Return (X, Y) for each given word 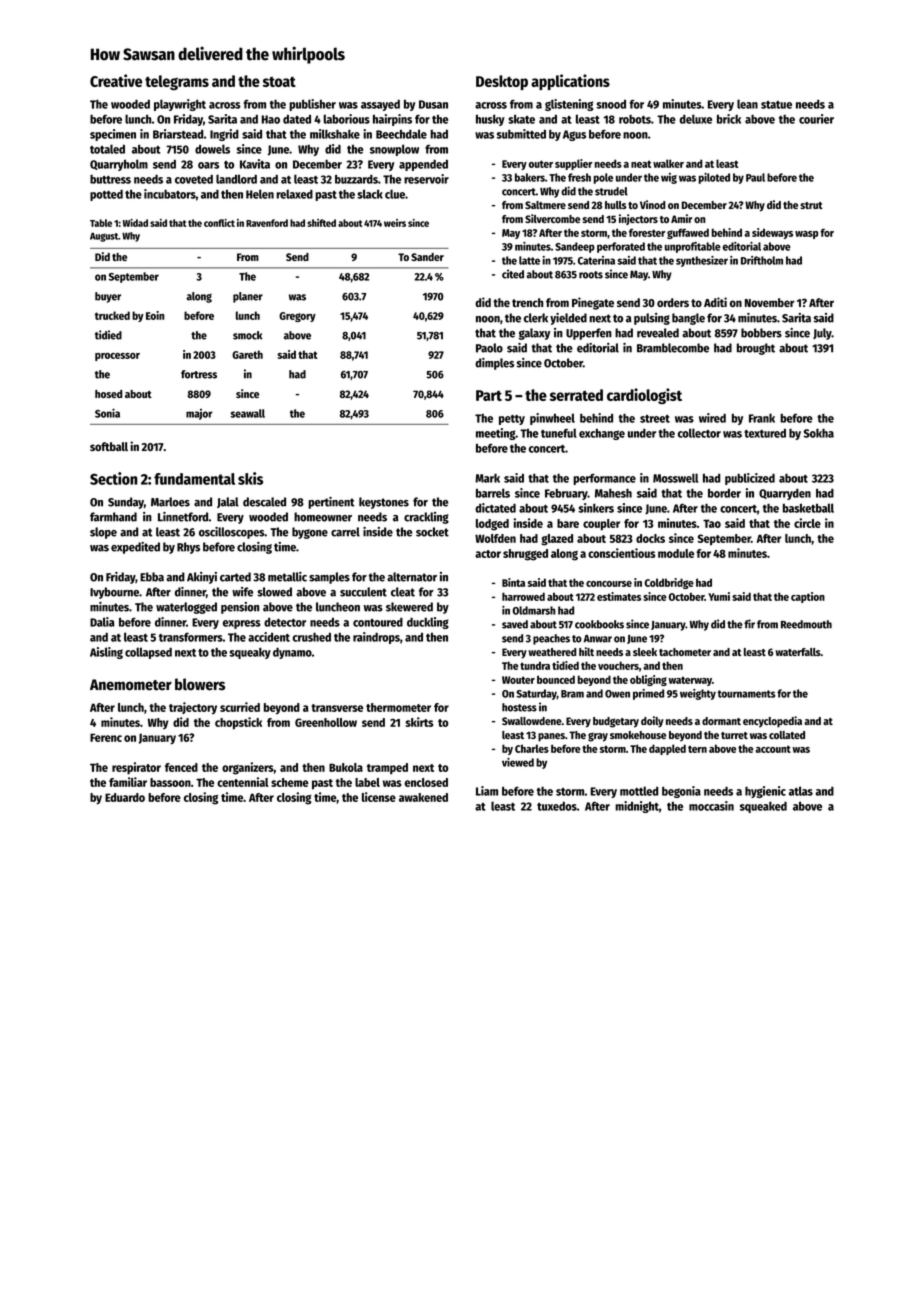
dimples (494, 364)
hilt (586, 651)
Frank (762, 418)
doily (652, 722)
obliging (648, 680)
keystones (384, 503)
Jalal (228, 502)
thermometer (398, 707)
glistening (569, 105)
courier (816, 119)
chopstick (238, 723)
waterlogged (186, 608)
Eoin (155, 315)
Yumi (719, 596)
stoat (279, 82)
